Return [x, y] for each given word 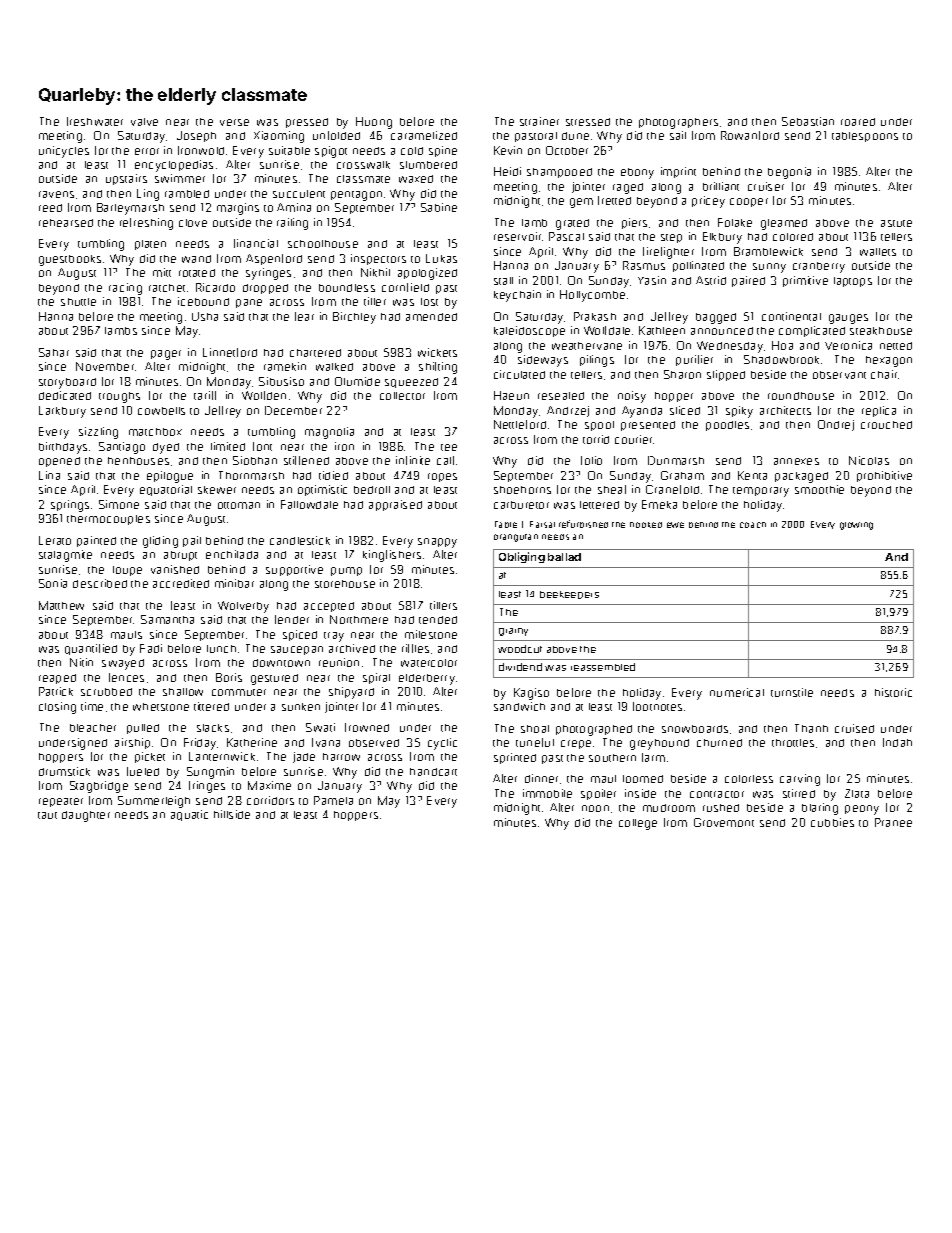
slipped [726, 375]
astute [896, 223]
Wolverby [243, 607]
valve [144, 122]
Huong [374, 123]
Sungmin [210, 773]
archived [352, 648]
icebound [203, 301]
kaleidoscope [529, 331]
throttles [793, 743]
